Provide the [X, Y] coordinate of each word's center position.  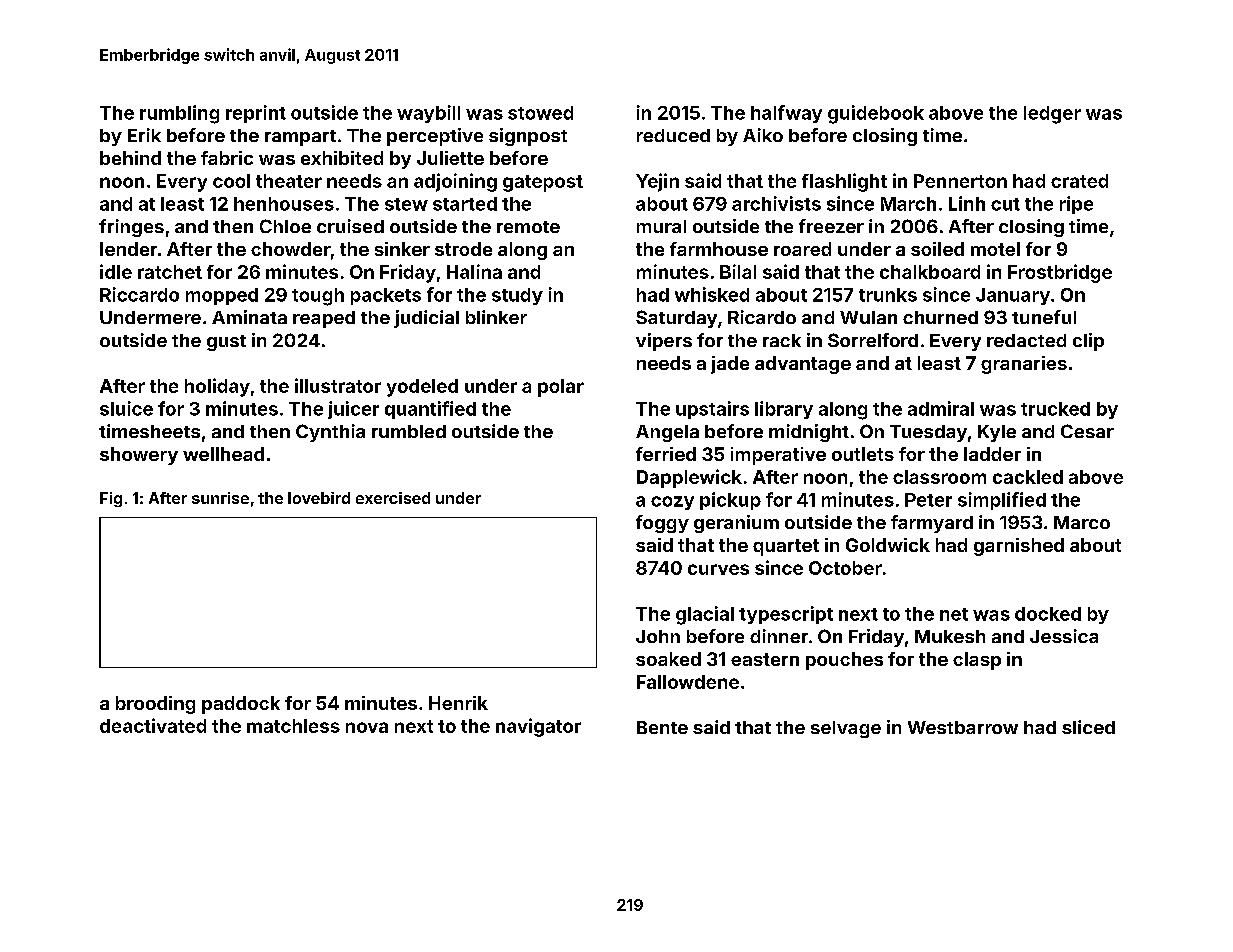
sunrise [220, 498]
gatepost [543, 183]
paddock [241, 705]
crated [1079, 181]
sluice [126, 408]
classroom [939, 477]
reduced [673, 135]
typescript [786, 615]
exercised [393, 498]
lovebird [319, 498]
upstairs [712, 410]
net [954, 614]
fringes [131, 228]
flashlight [844, 182]
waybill [428, 114]
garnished [1019, 547]
